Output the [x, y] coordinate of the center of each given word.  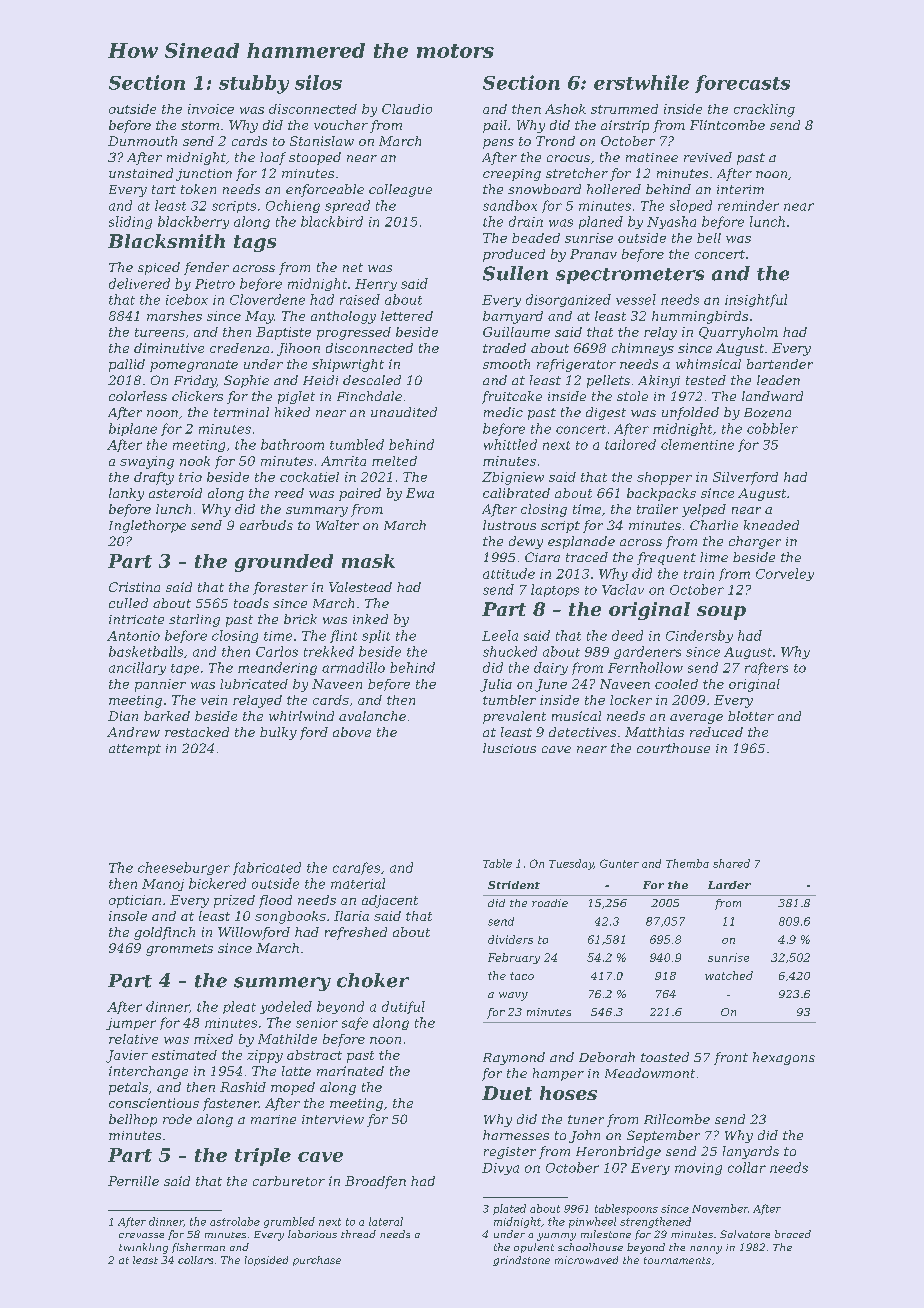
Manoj [163, 885]
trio [190, 477]
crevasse [141, 1235]
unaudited [404, 412]
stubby [254, 84]
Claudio [407, 109]
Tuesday [571, 864]
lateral [386, 1221]
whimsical [708, 364]
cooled [676, 684]
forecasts [742, 84]
